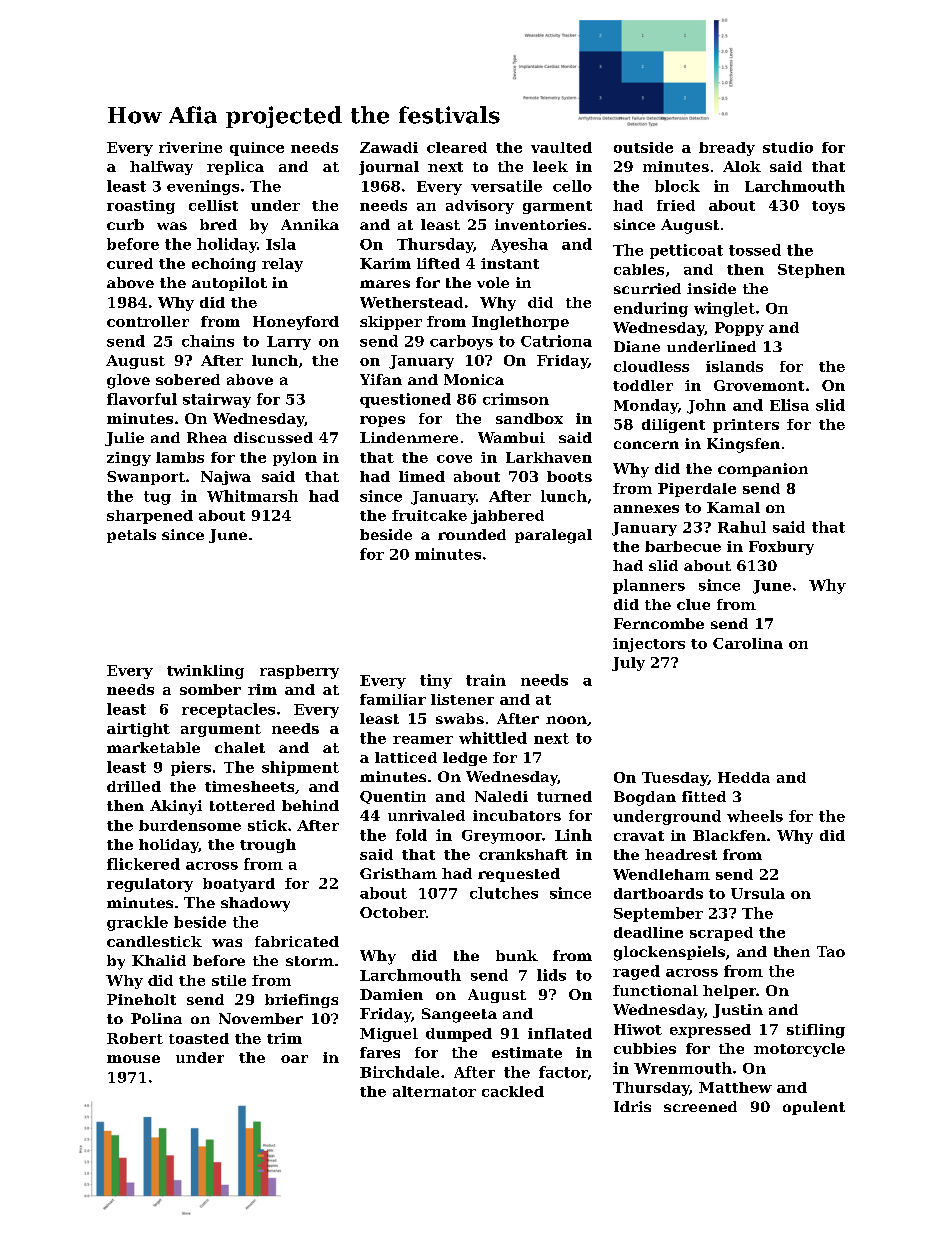 This screenshot has height=1233, width=952. What do you see at coordinates (461, 342) in the screenshot?
I see `carboys` at bounding box center [461, 342].
